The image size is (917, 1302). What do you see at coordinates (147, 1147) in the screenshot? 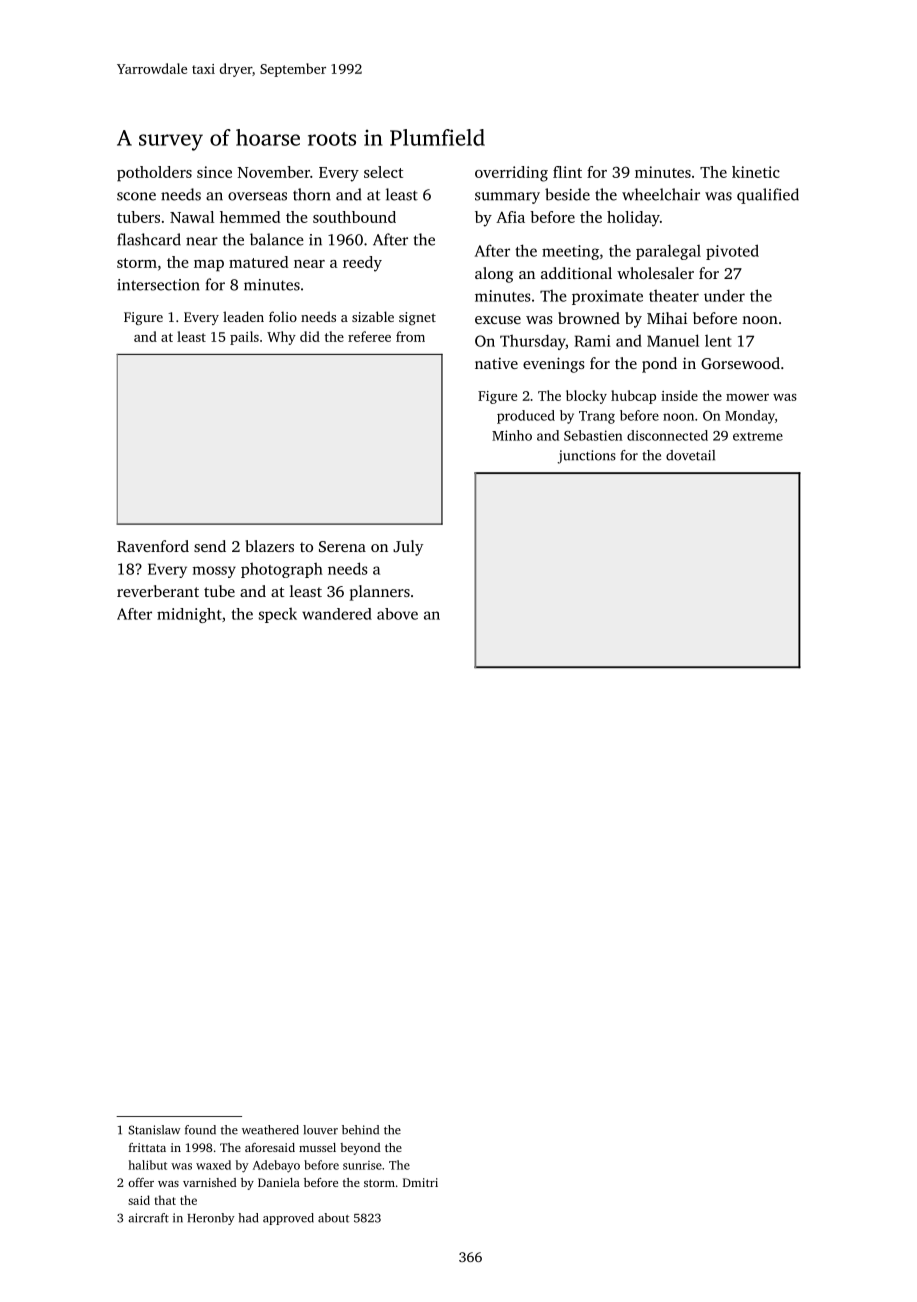
I see `frittata` at bounding box center [147, 1147].
